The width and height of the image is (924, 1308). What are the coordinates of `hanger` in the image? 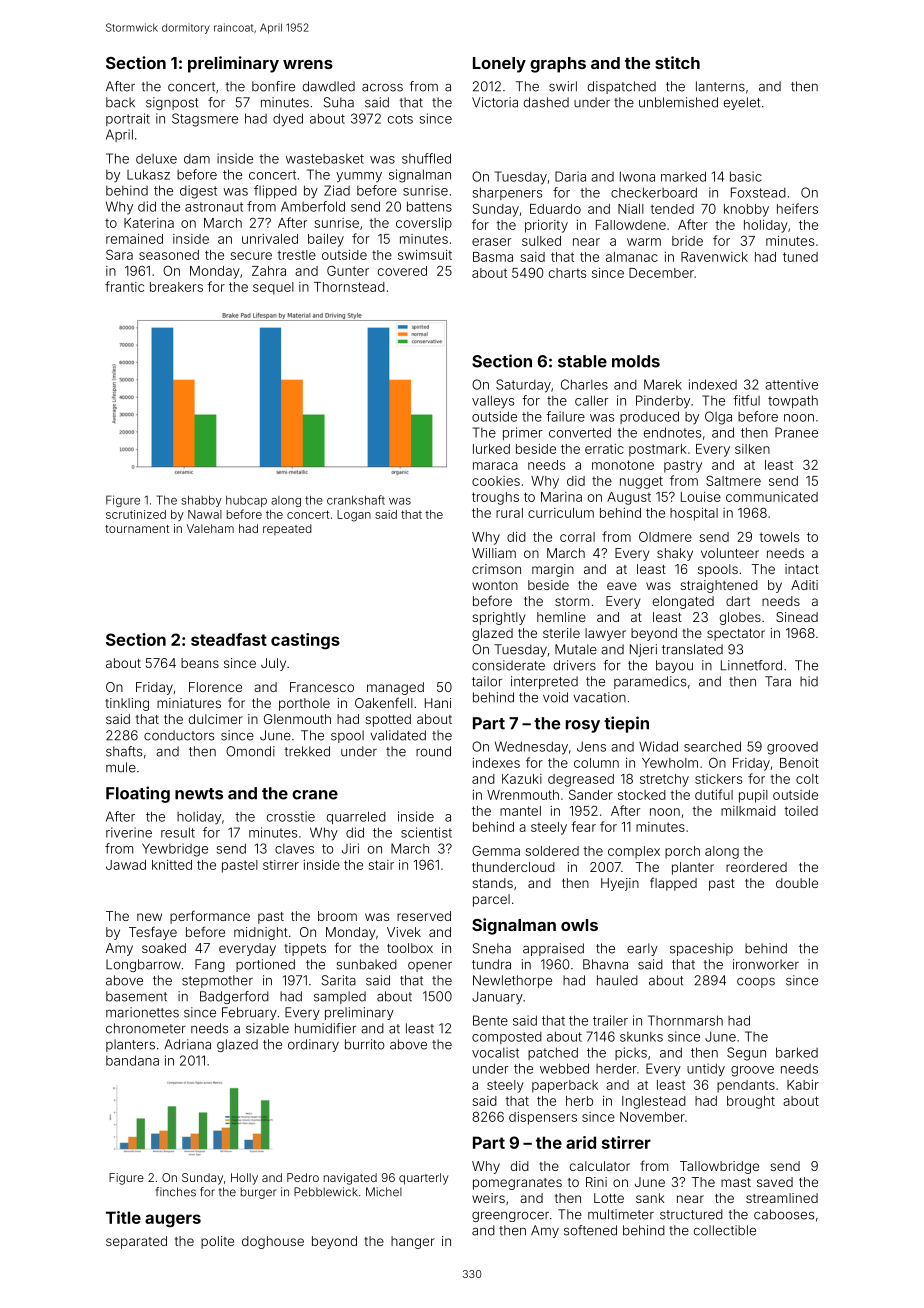 It's located at (413, 1242).
